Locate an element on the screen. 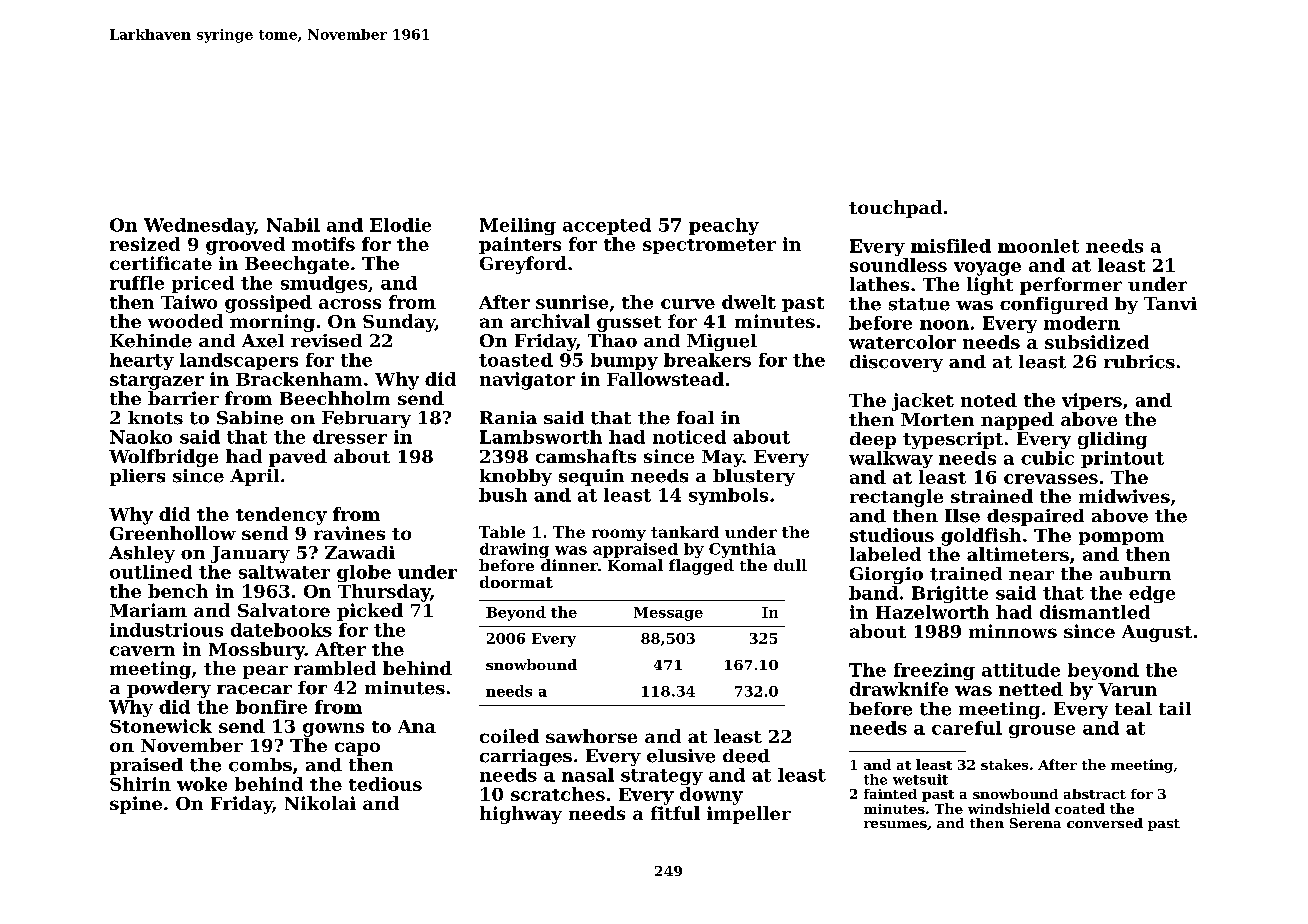 The image size is (1308, 924). Message is located at coordinates (668, 614).
